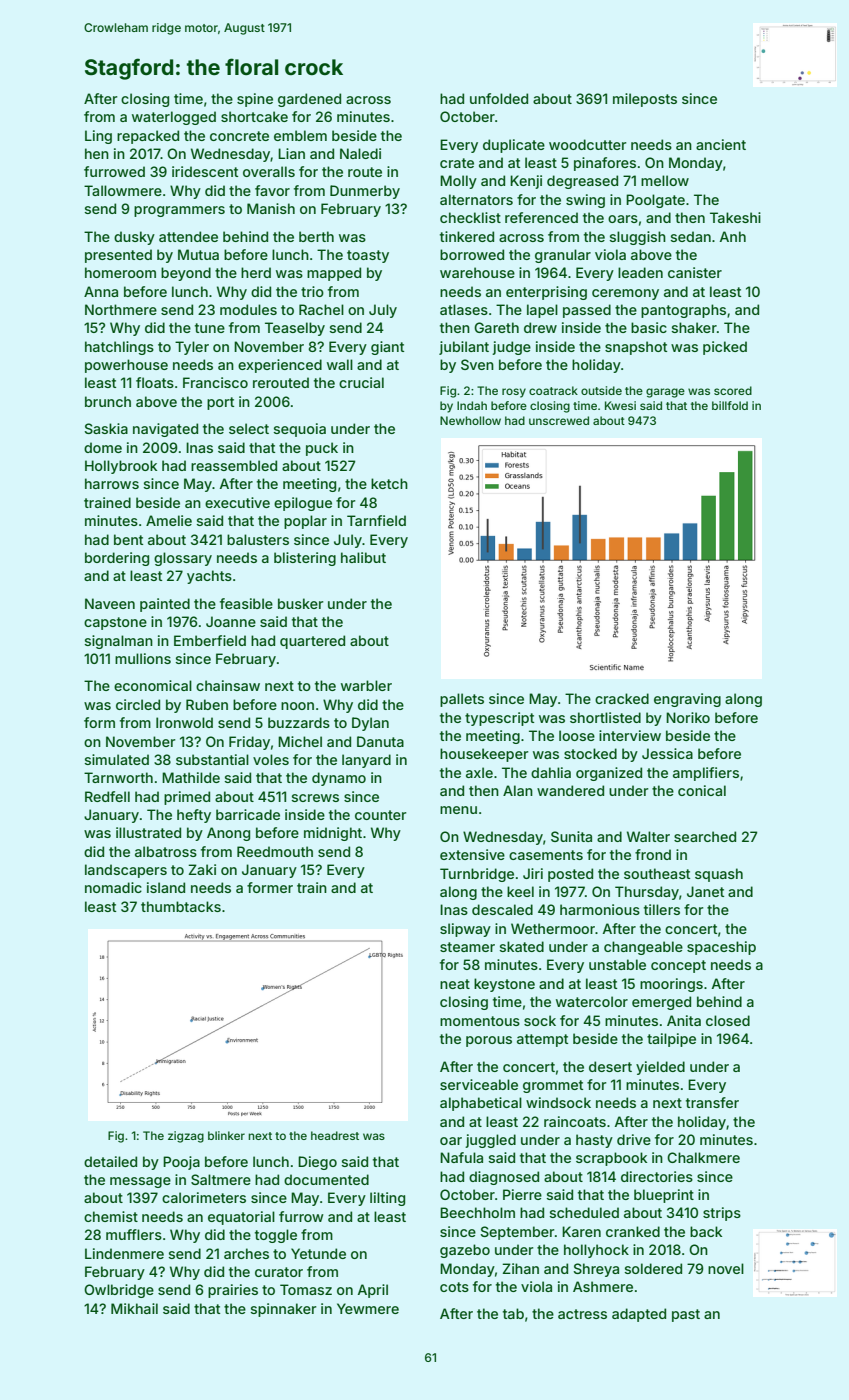 The image size is (849, 1400). Describe the element at coordinates (587, 311) in the screenshot. I see `passed` at that location.
